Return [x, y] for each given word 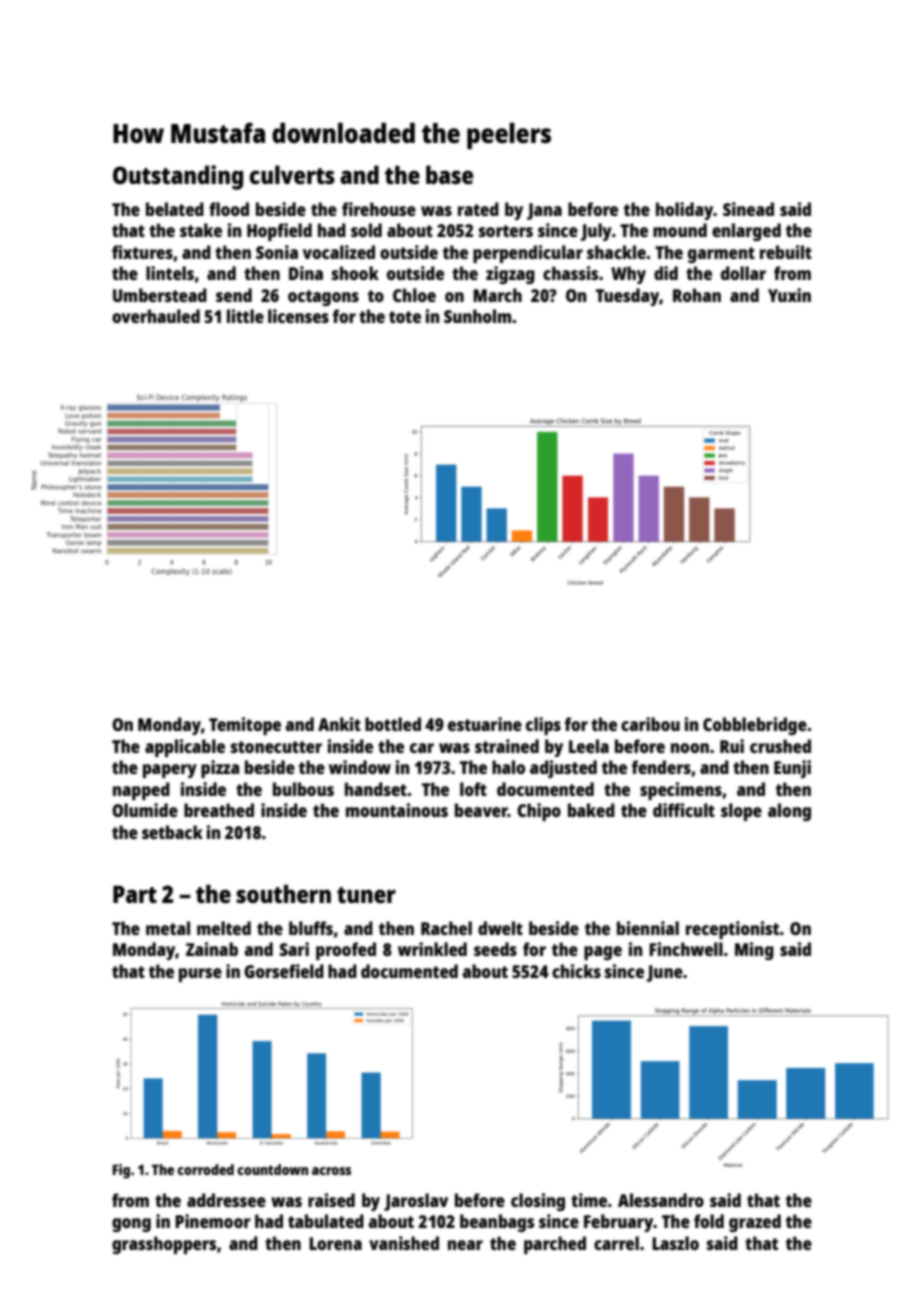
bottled [393, 724]
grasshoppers [164, 1245]
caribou [650, 724]
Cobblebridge [755, 726]
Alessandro [661, 1200]
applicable [185, 748]
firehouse [379, 209]
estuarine [485, 724]
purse [200, 975]
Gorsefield [284, 971]
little [245, 316]
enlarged [746, 232]
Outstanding [178, 177]
